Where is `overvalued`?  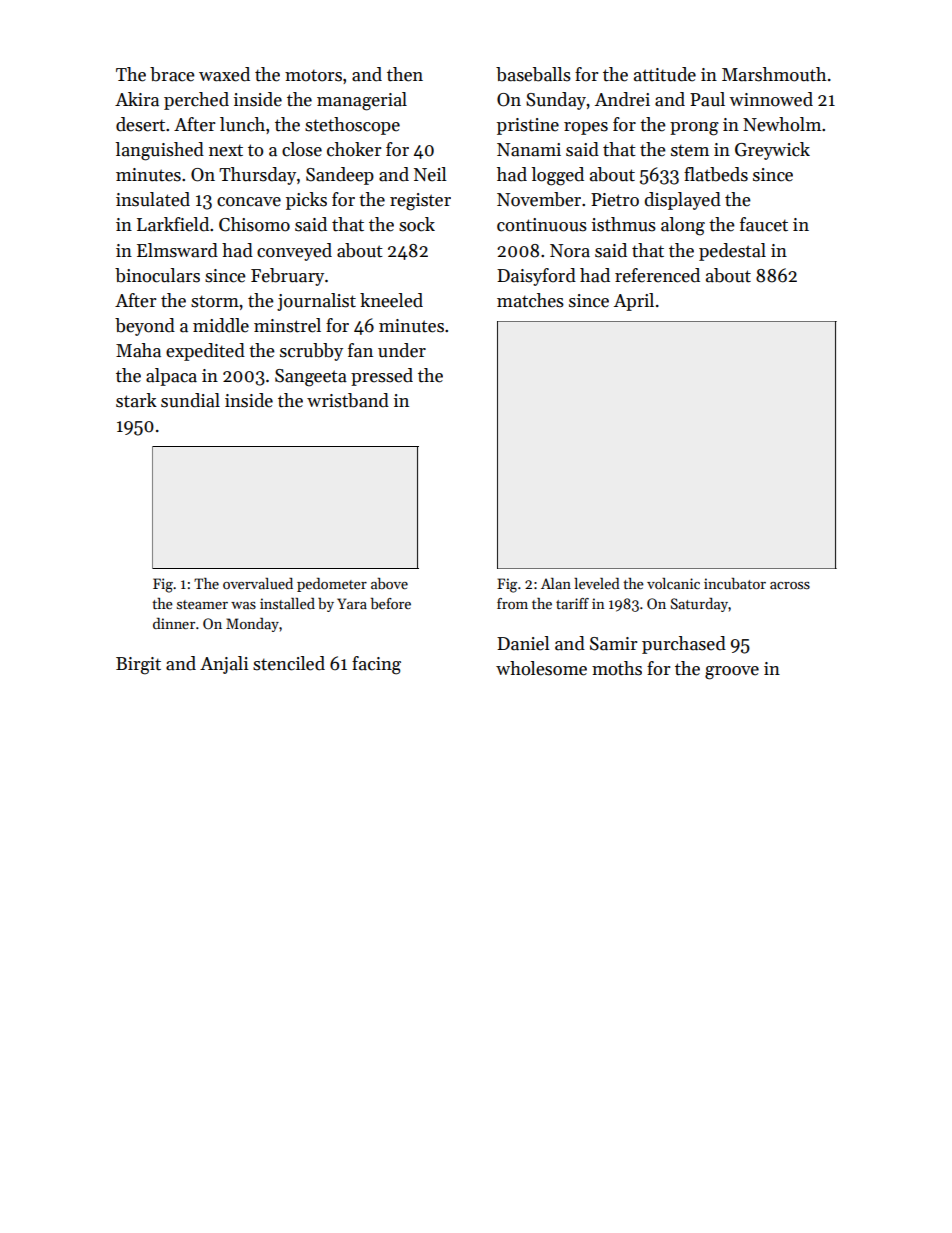 overvalued is located at coordinates (258, 583).
